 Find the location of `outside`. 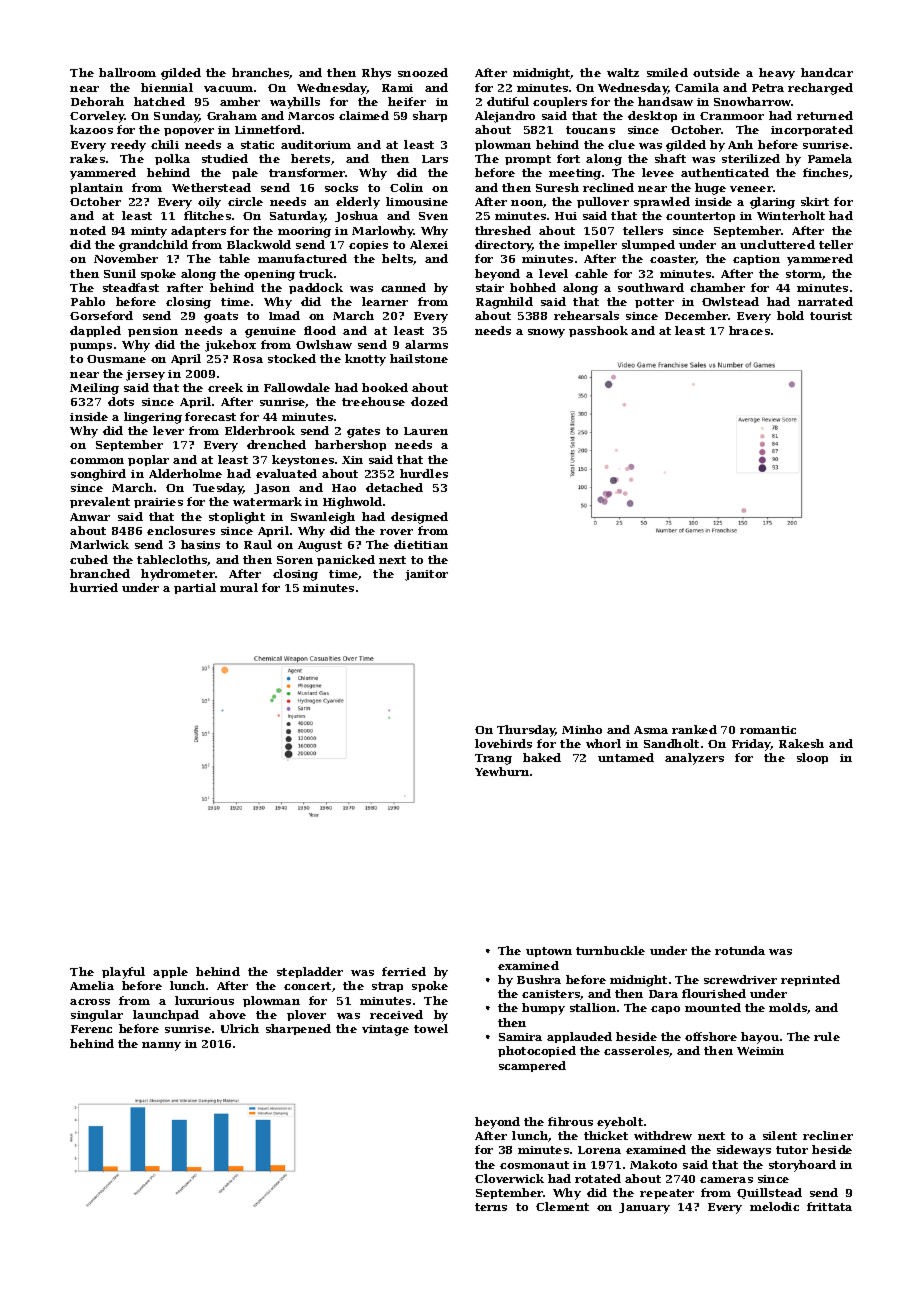

outside is located at coordinates (716, 72).
